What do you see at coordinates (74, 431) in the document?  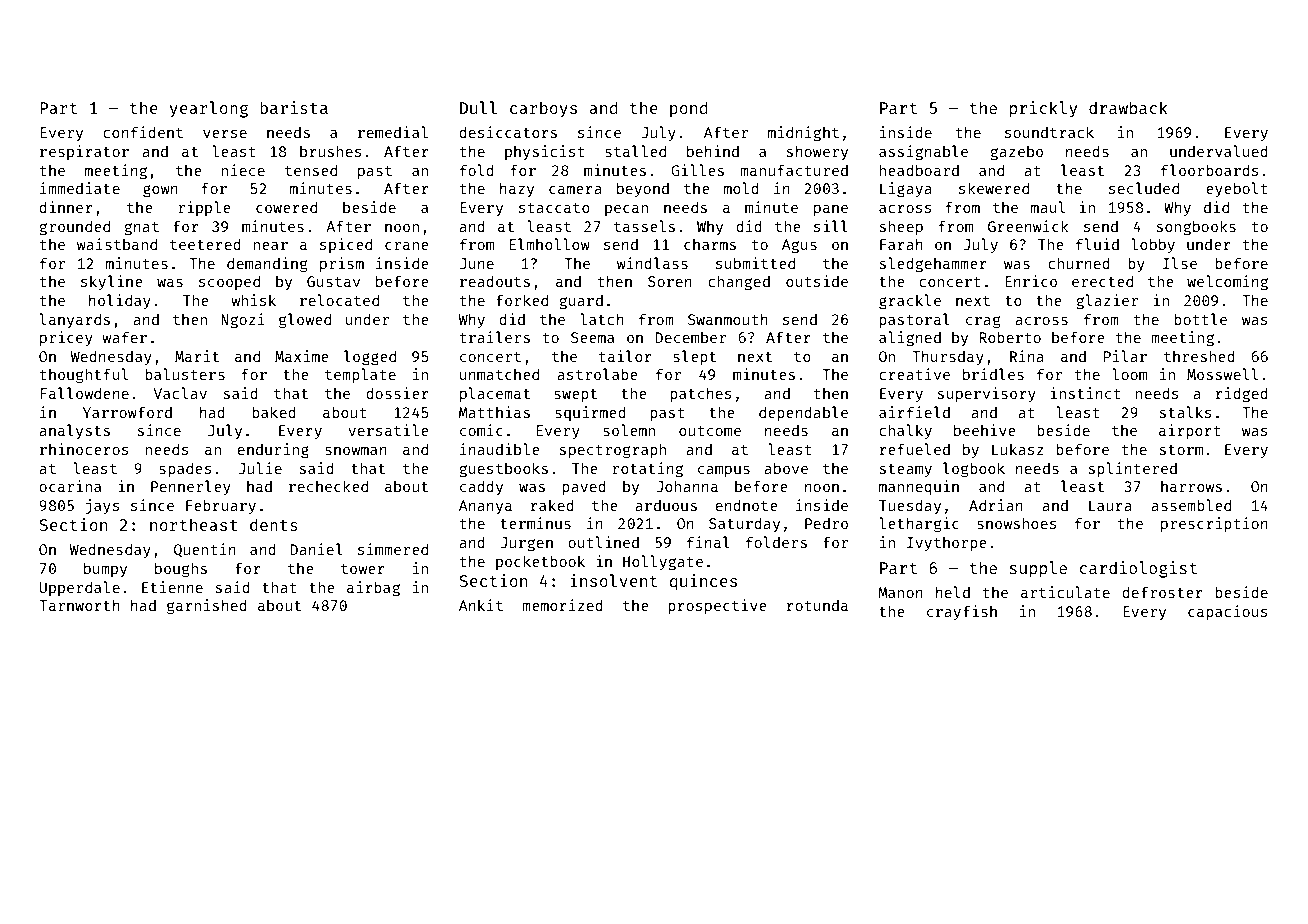 I see `analysts` at bounding box center [74, 431].
